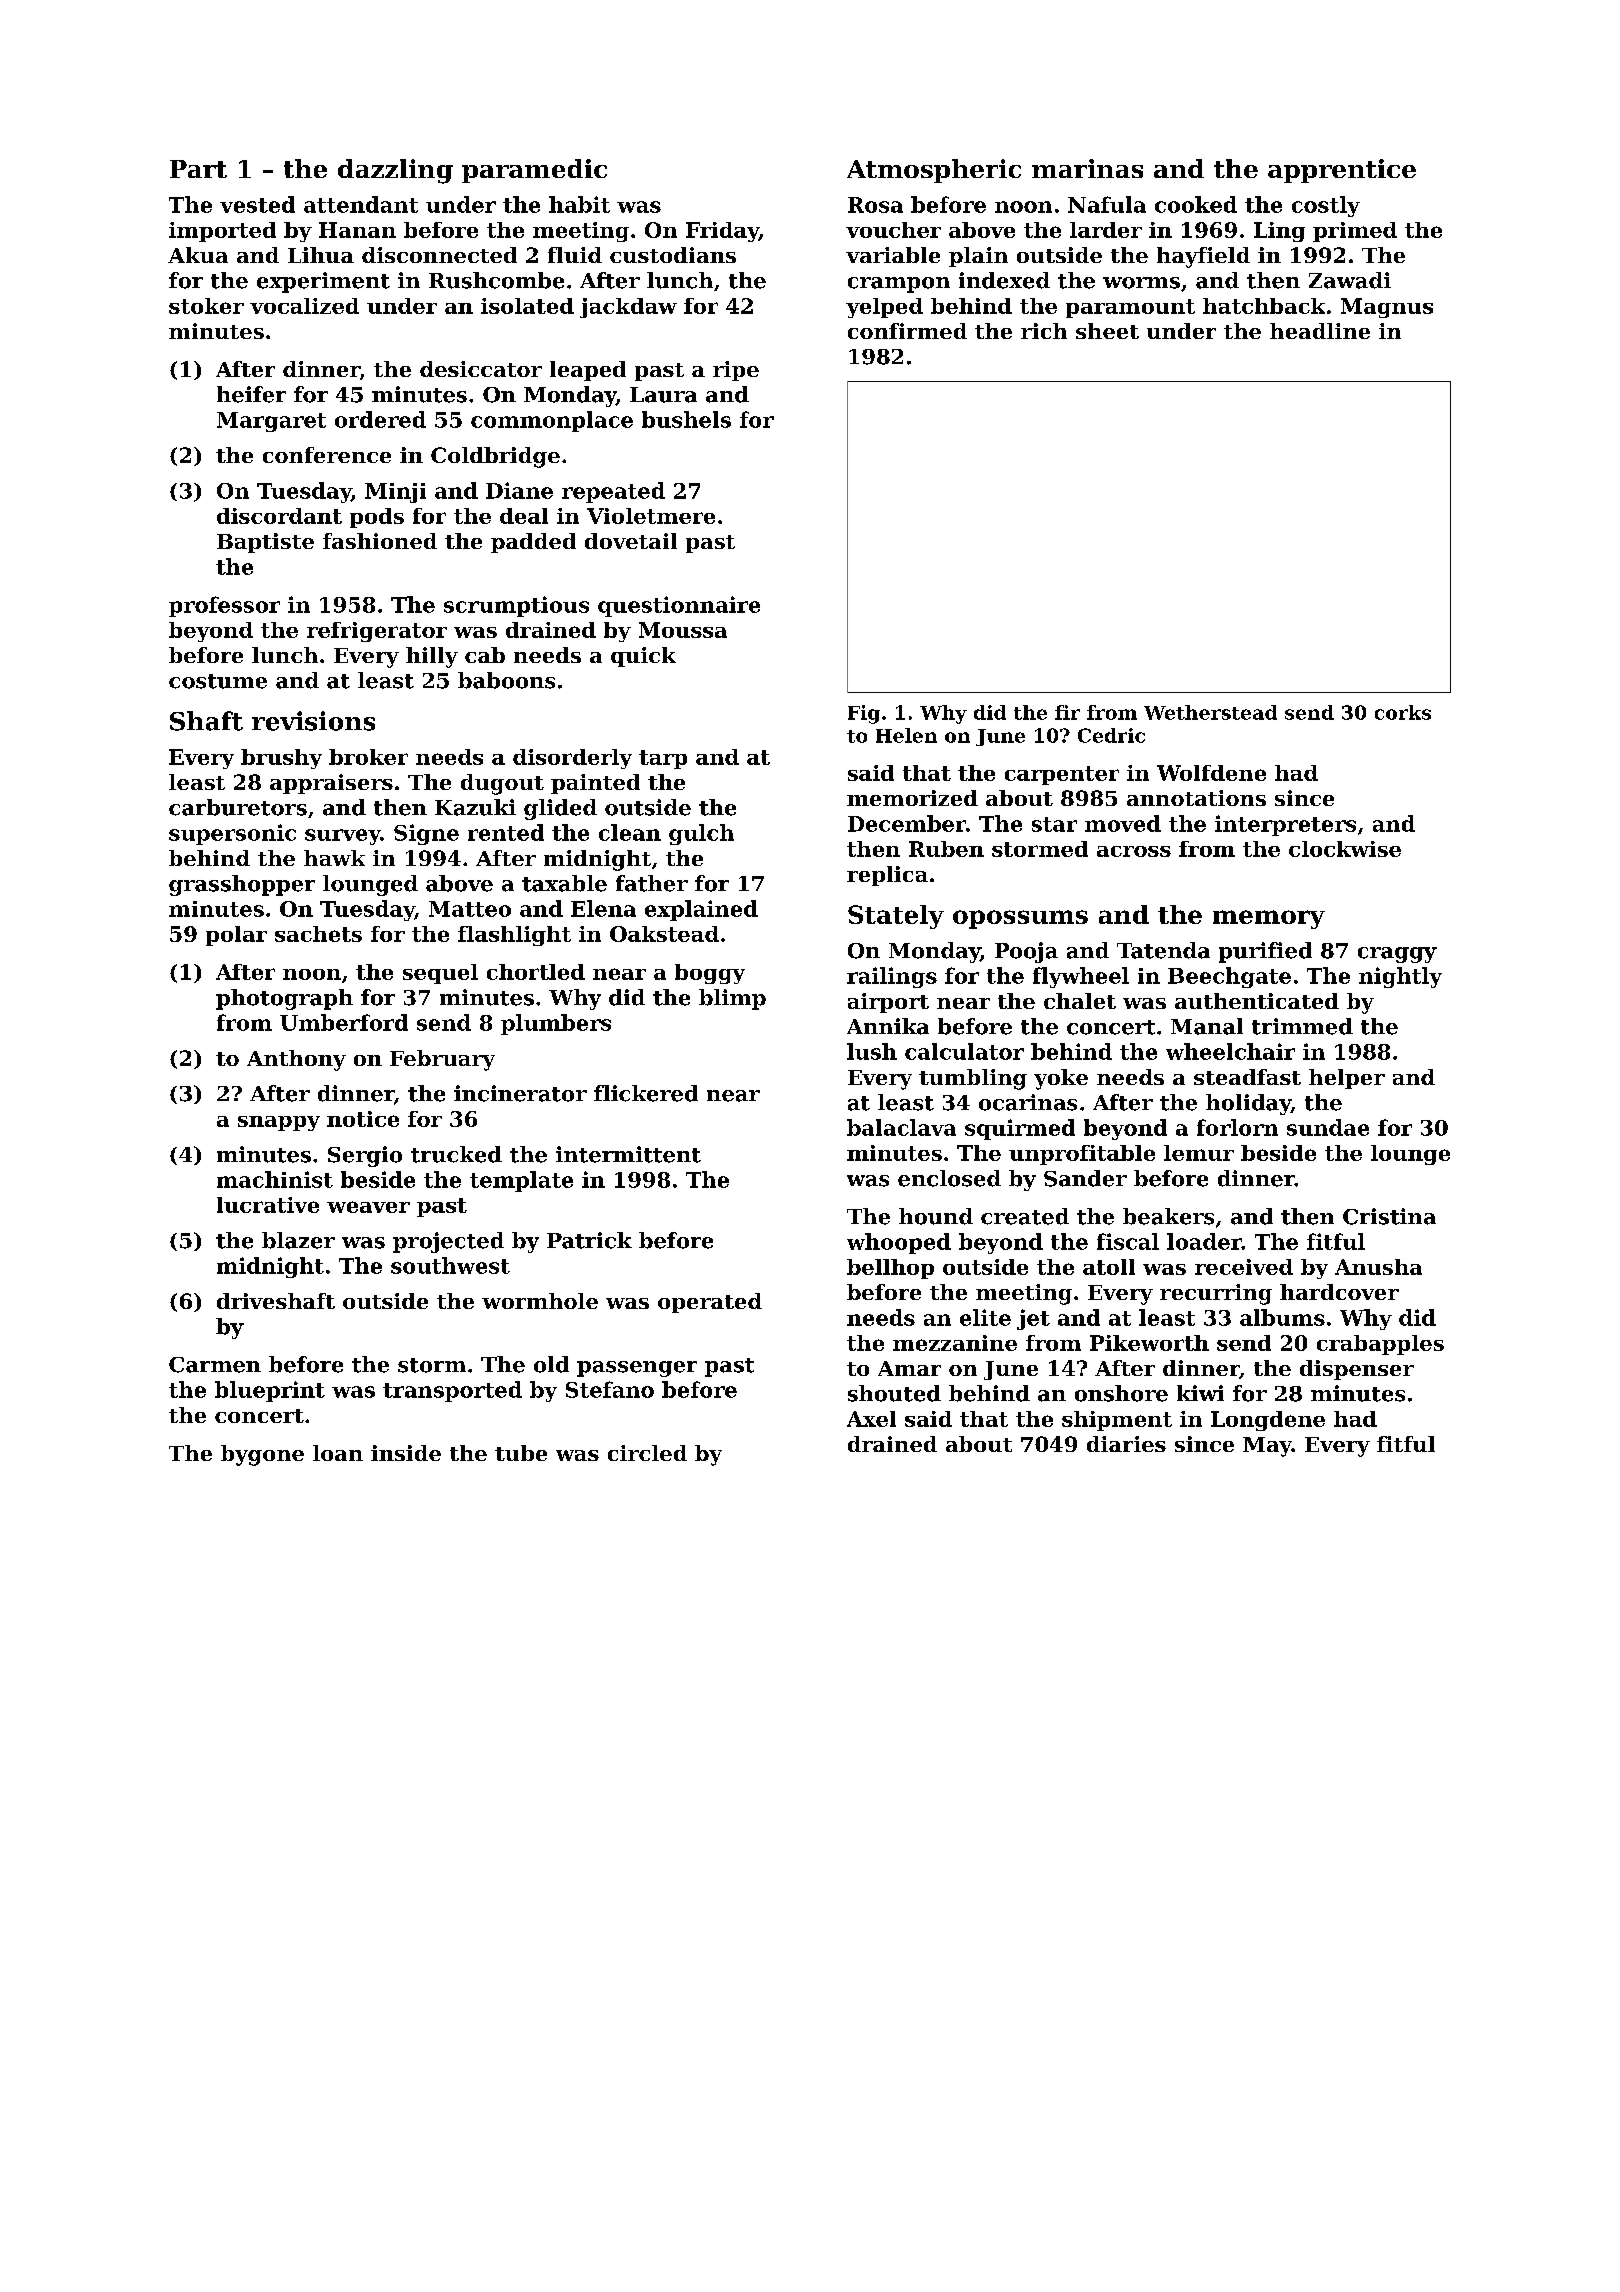 This screenshot has width=1620, height=2292. What do you see at coordinates (377, 632) in the screenshot?
I see `refrigerator` at bounding box center [377, 632].
